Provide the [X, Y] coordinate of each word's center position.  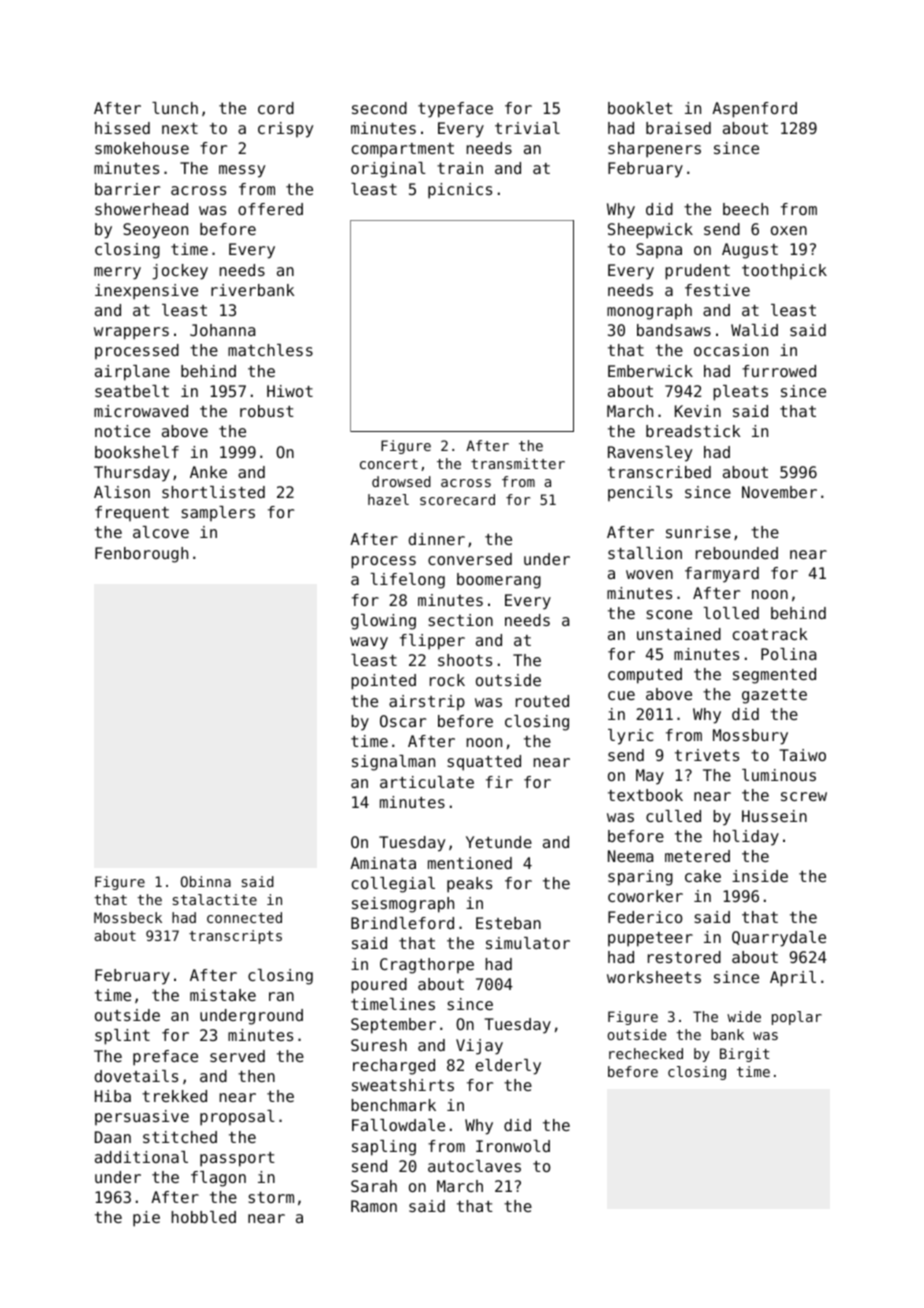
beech [745, 209]
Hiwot [290, 391]
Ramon [374, 1206]
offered [270, 209]
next [180, 128]
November [779, 492]
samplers [218, 513]
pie [146, 1219]
